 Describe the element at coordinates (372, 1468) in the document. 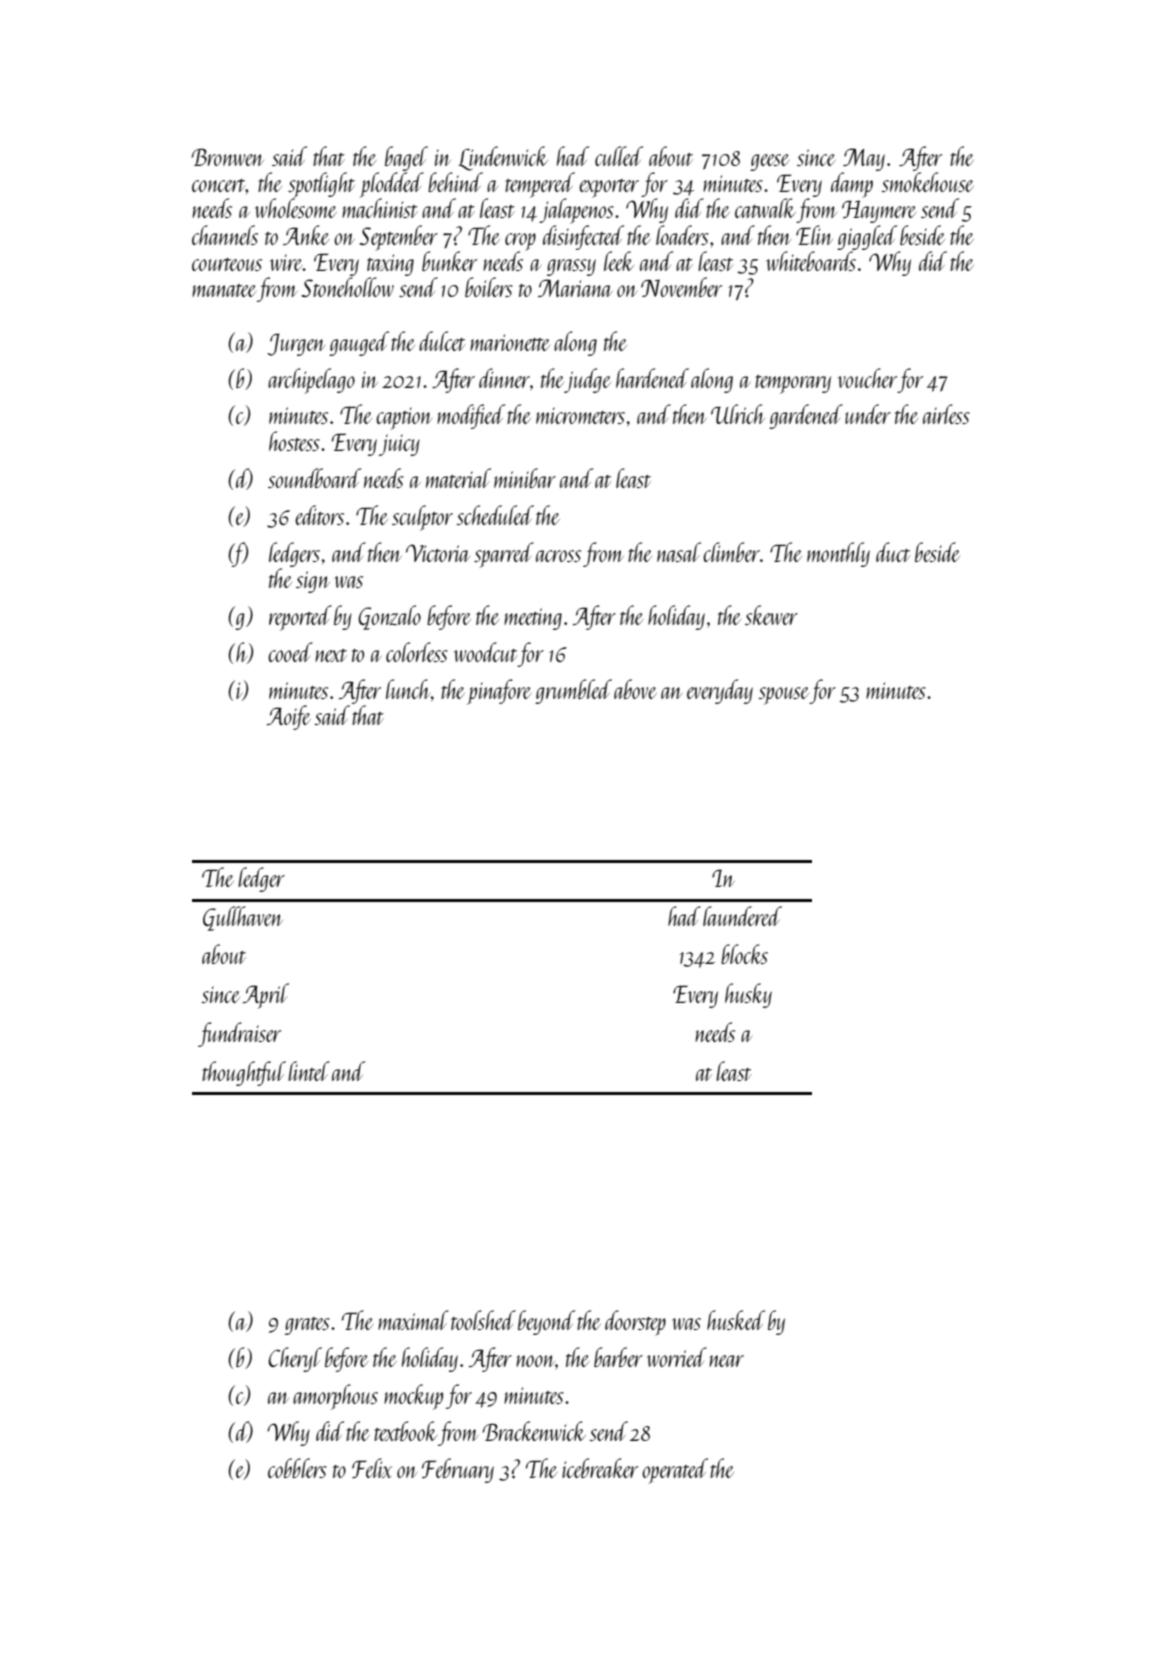

I see `Felix` at that location.
